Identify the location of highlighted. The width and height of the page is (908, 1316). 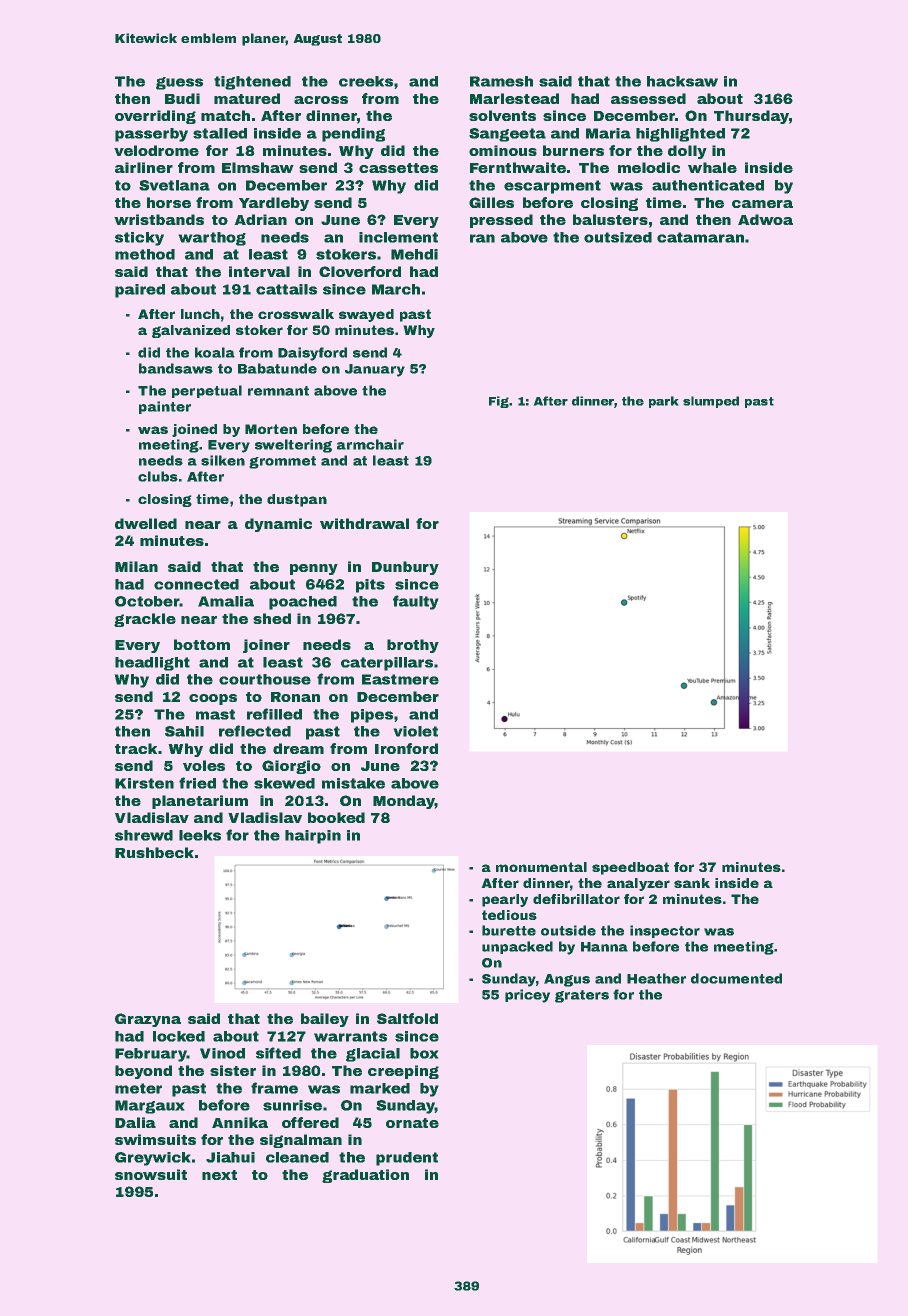
(680, 135).
